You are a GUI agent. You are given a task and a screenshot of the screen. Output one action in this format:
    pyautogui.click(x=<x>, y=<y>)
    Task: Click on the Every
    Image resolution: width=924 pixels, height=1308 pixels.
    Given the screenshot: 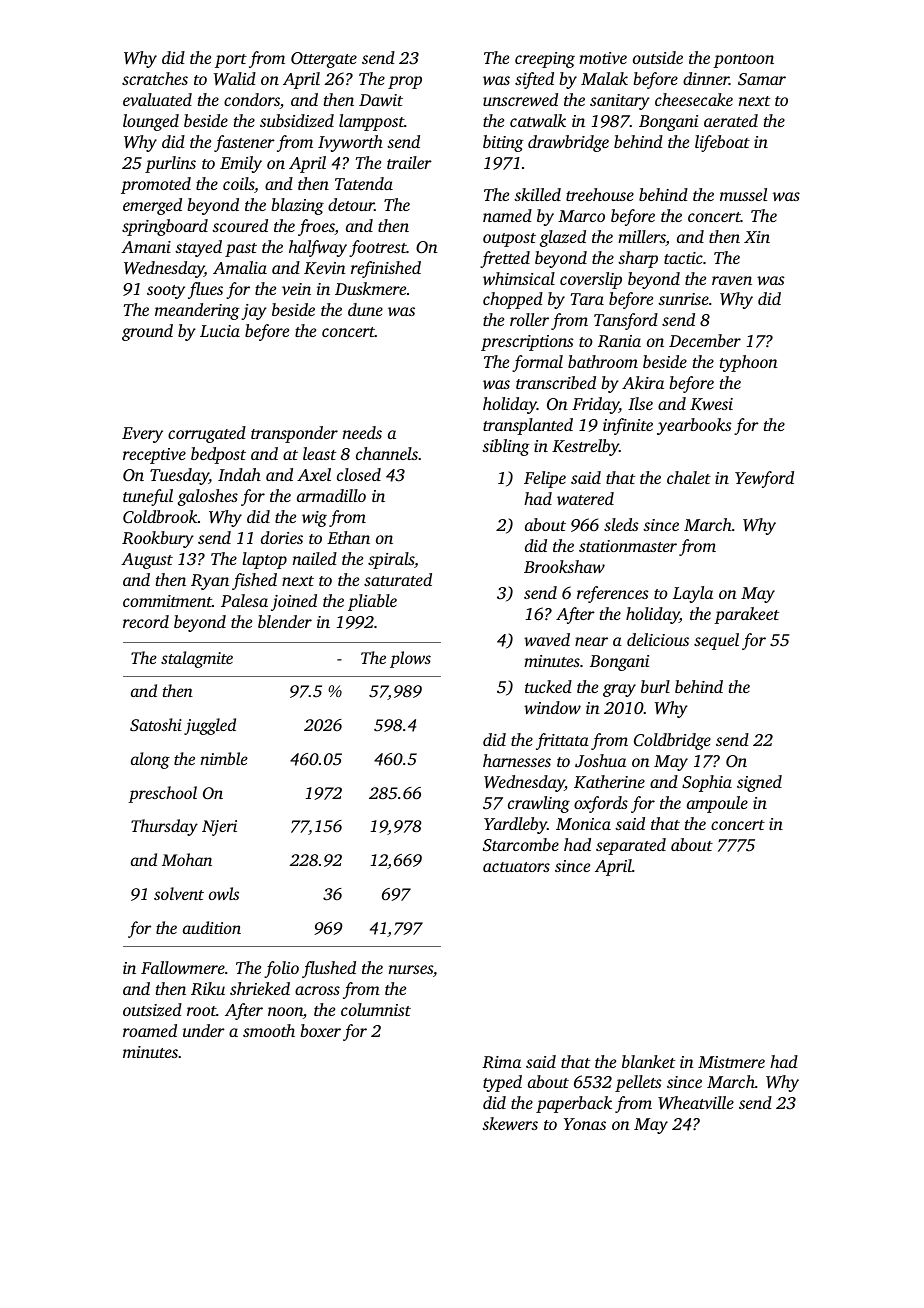 What is the action you would take?
    pyautogui.click(x=142, y=435)
